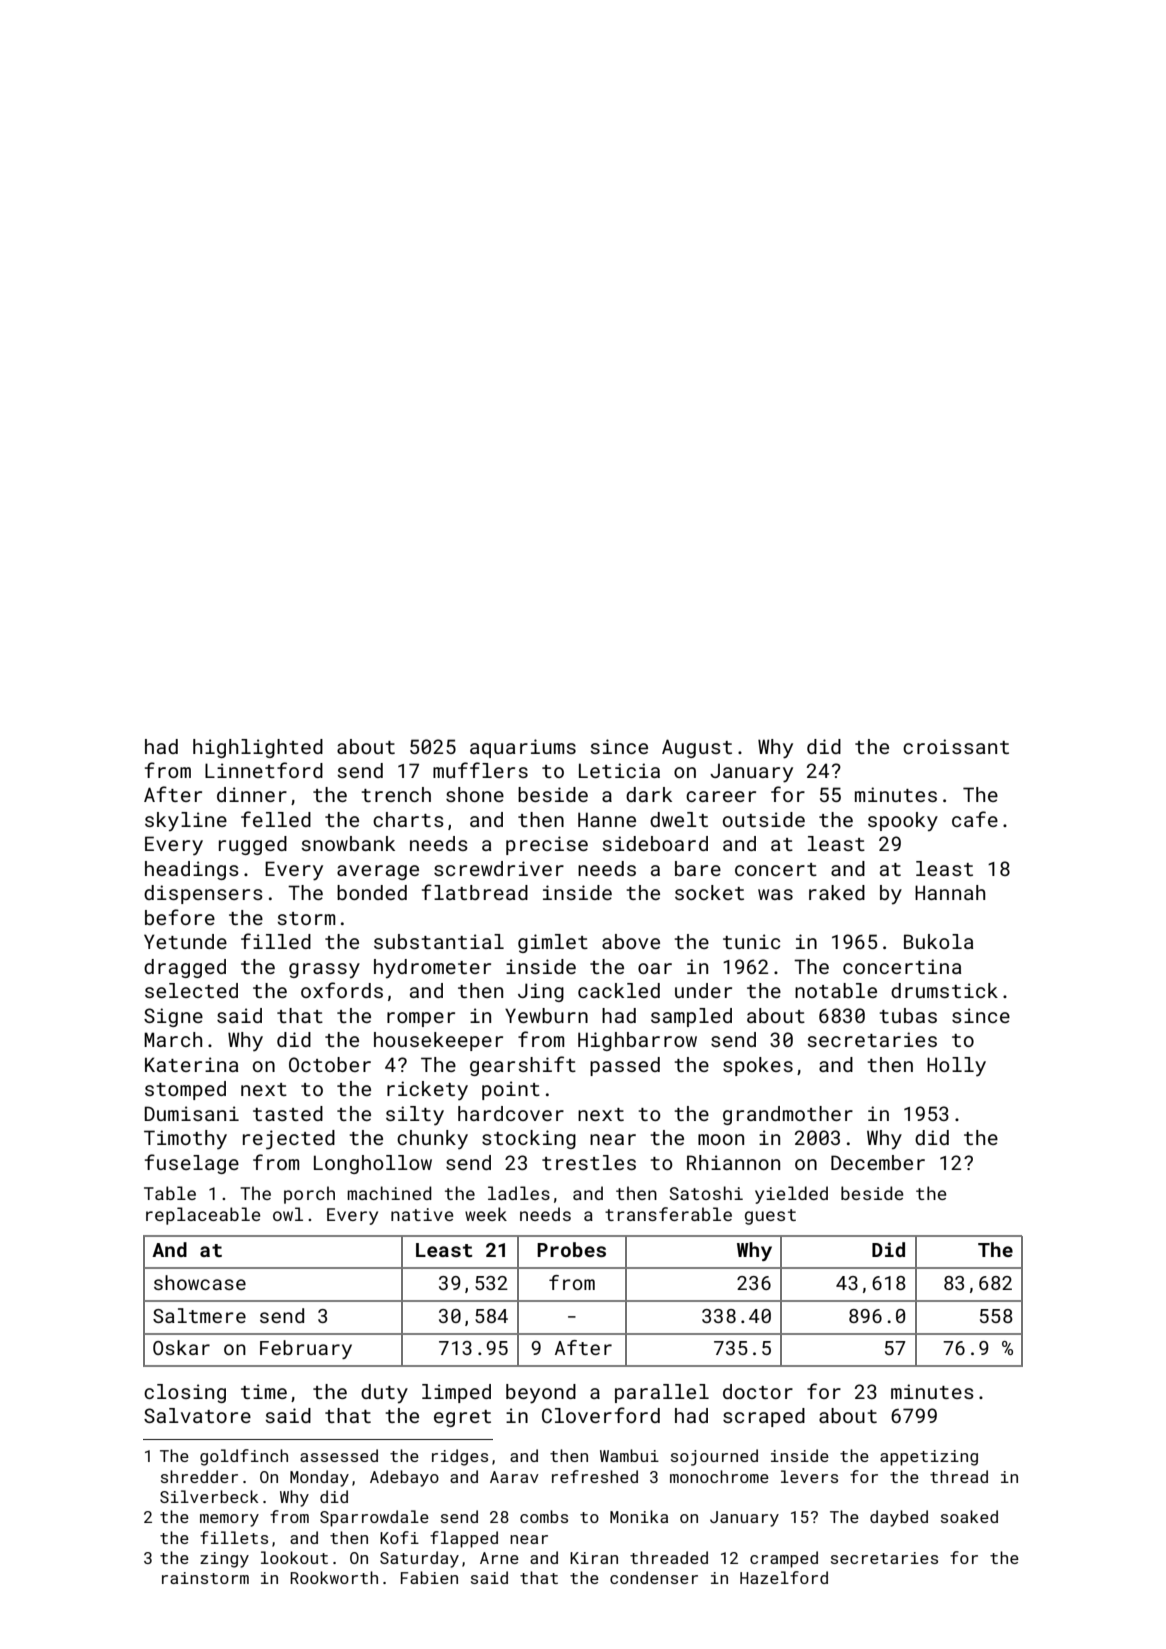  I want to click on tubas, so click(908, 1015).
